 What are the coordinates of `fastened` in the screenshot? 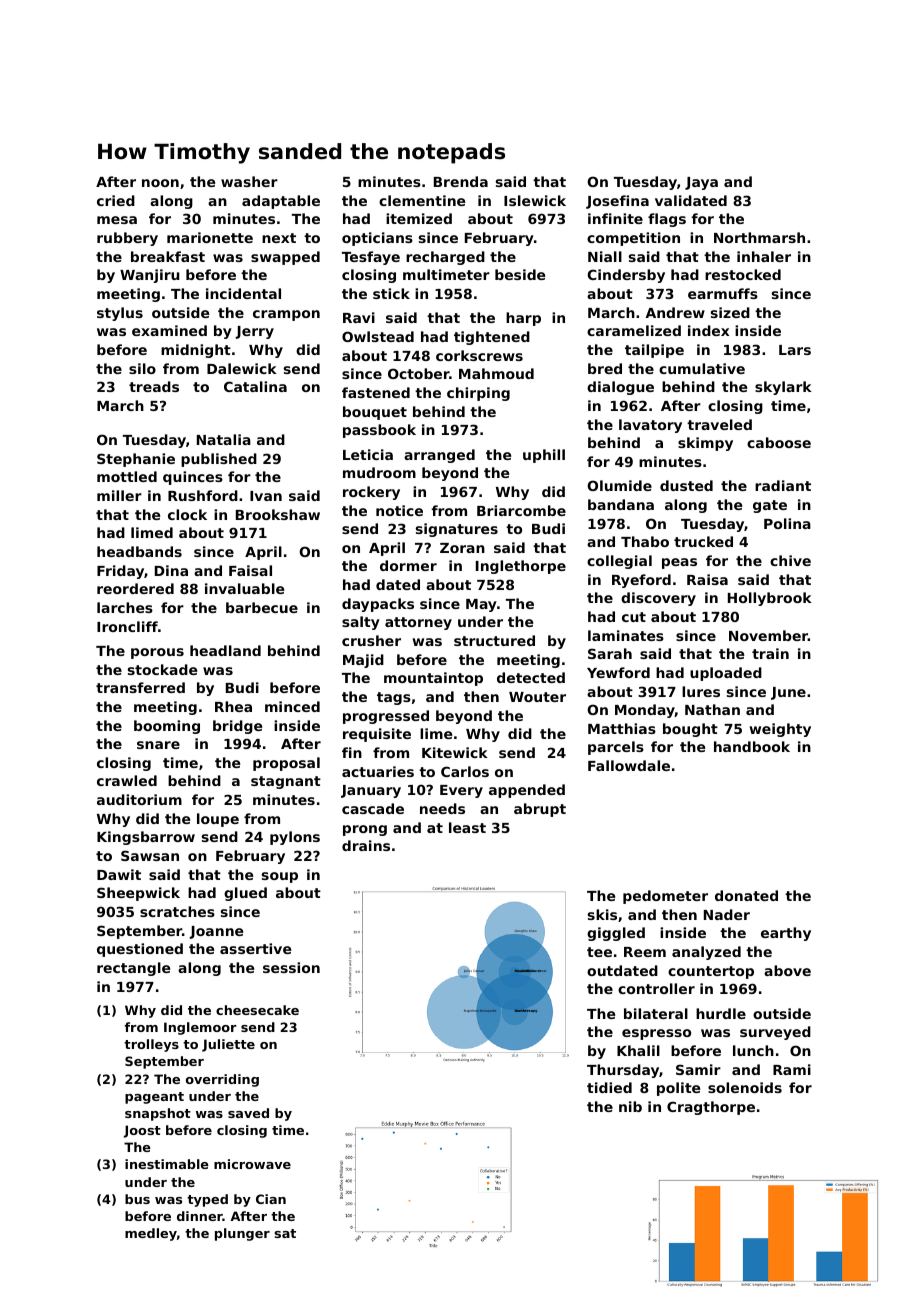 It's located at (376, 392).
